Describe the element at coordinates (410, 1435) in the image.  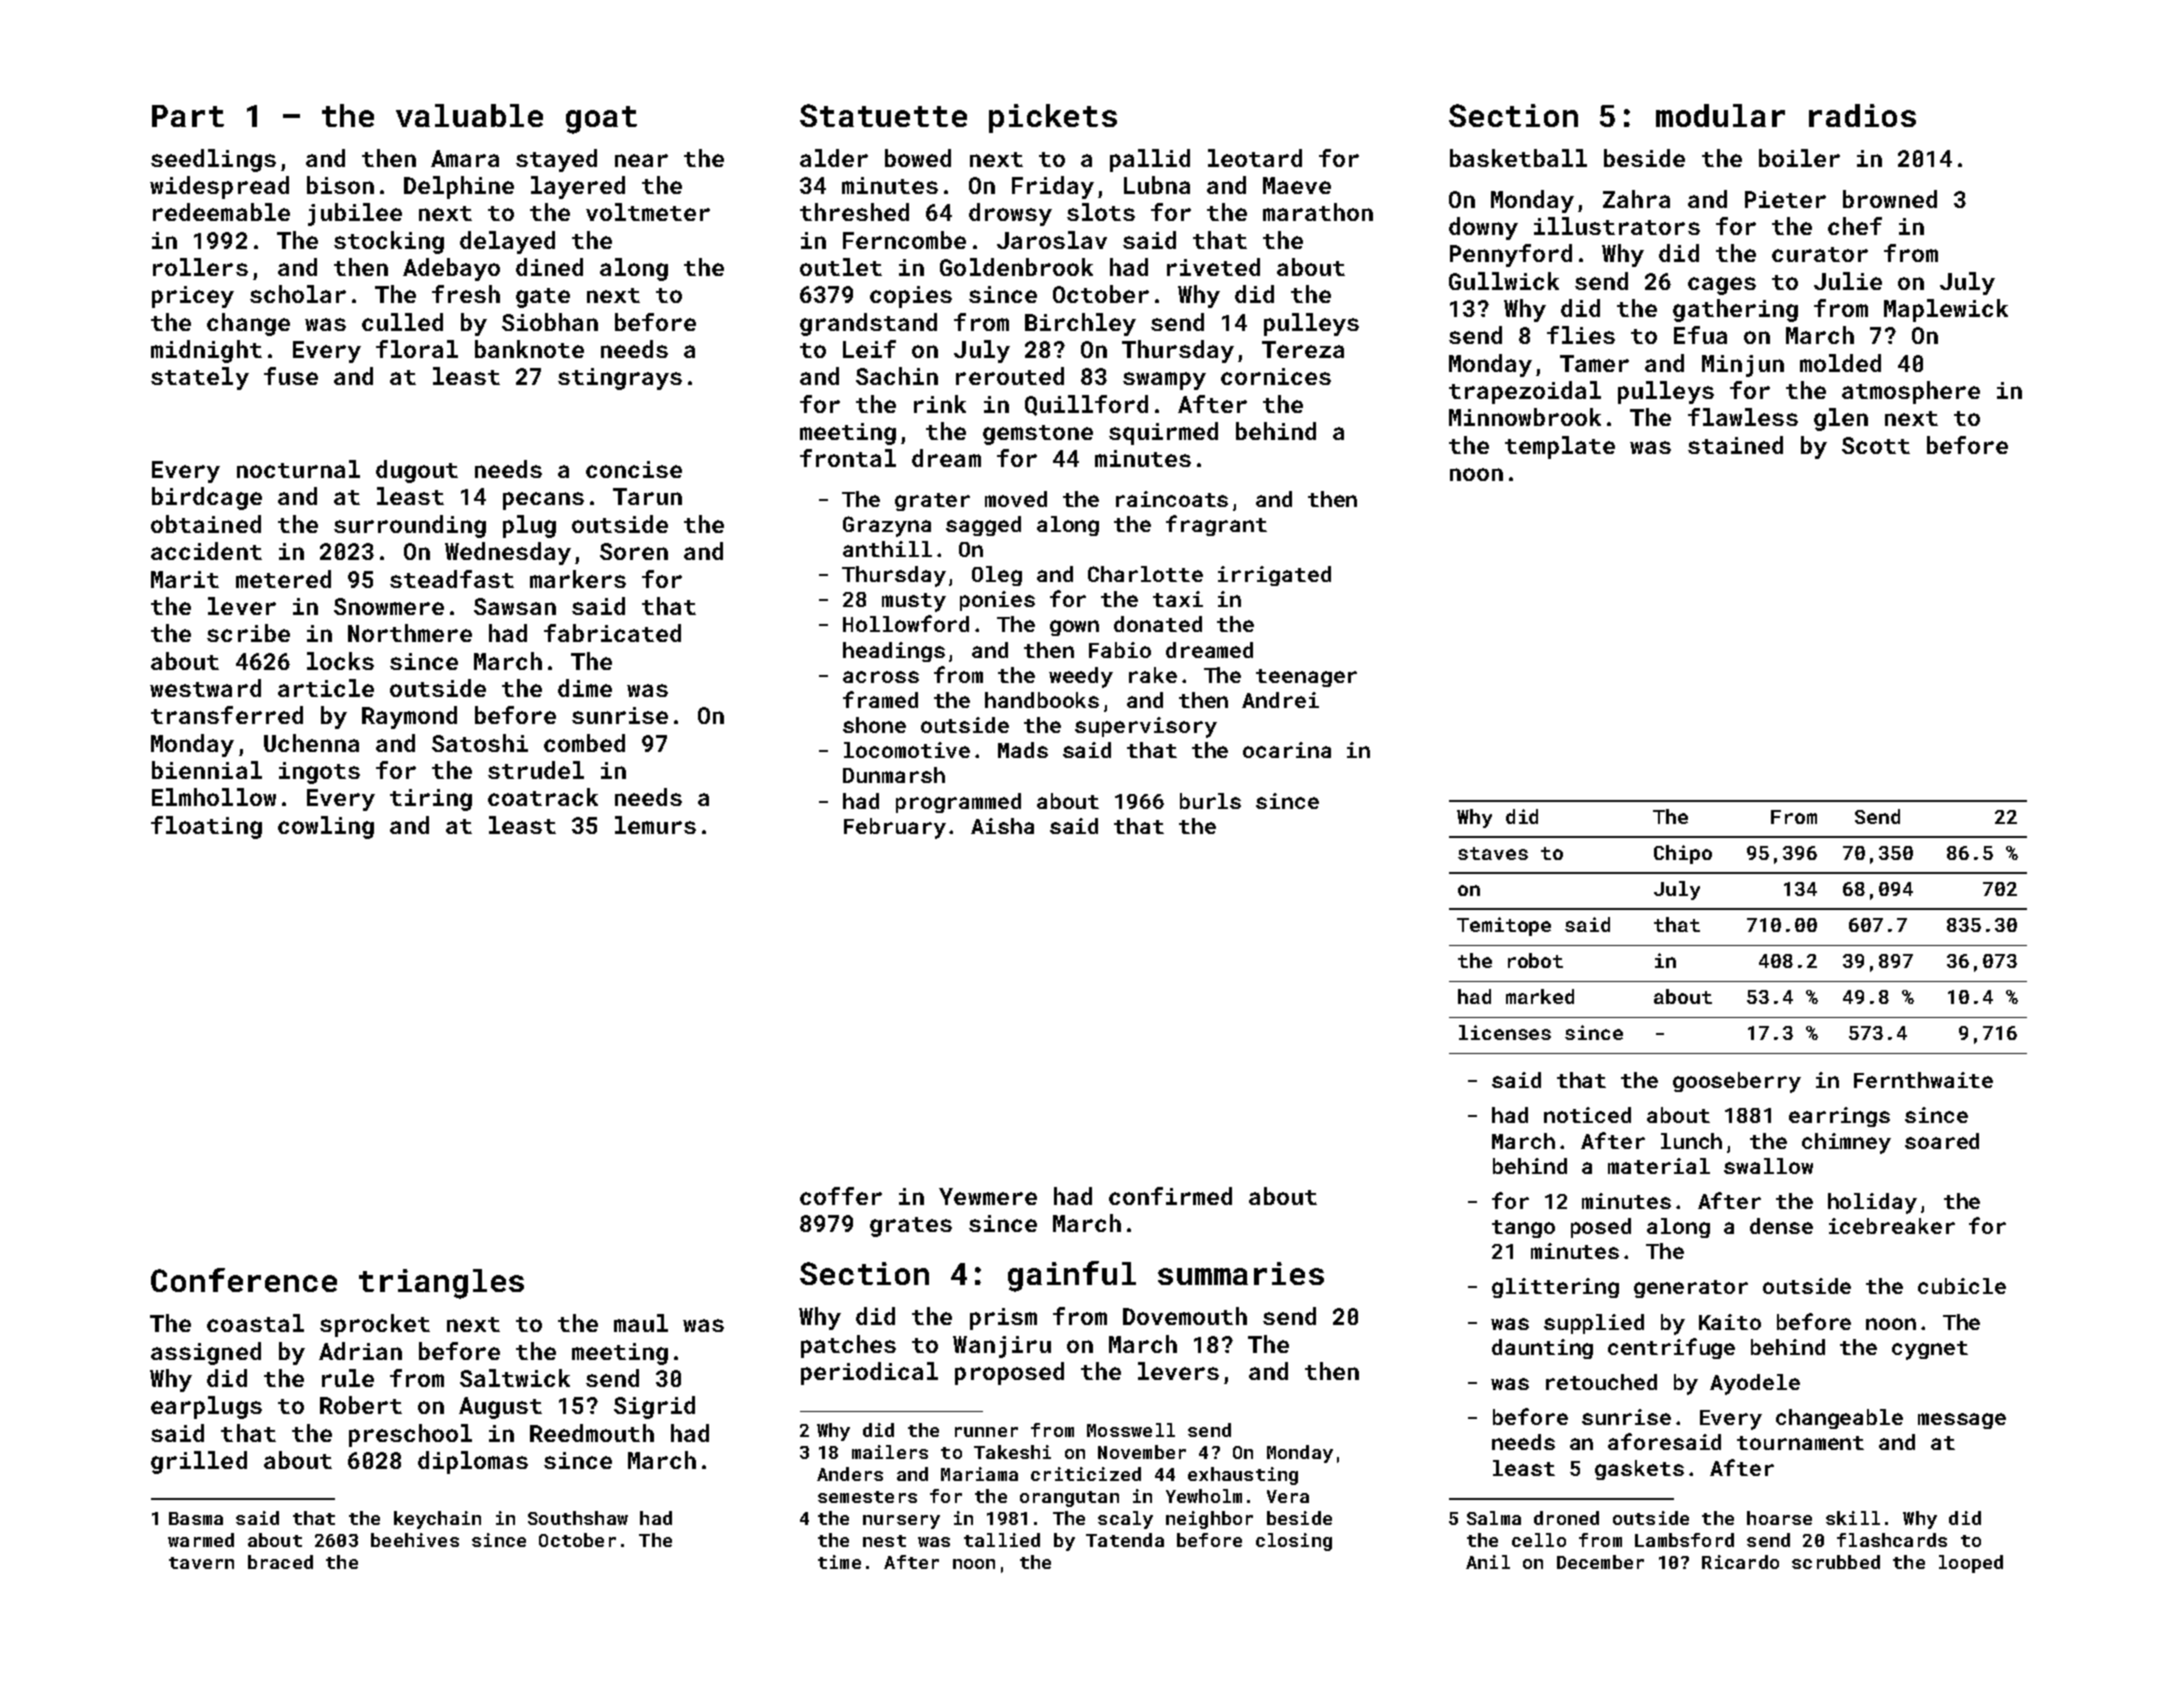
I see `preschool` at that location.
